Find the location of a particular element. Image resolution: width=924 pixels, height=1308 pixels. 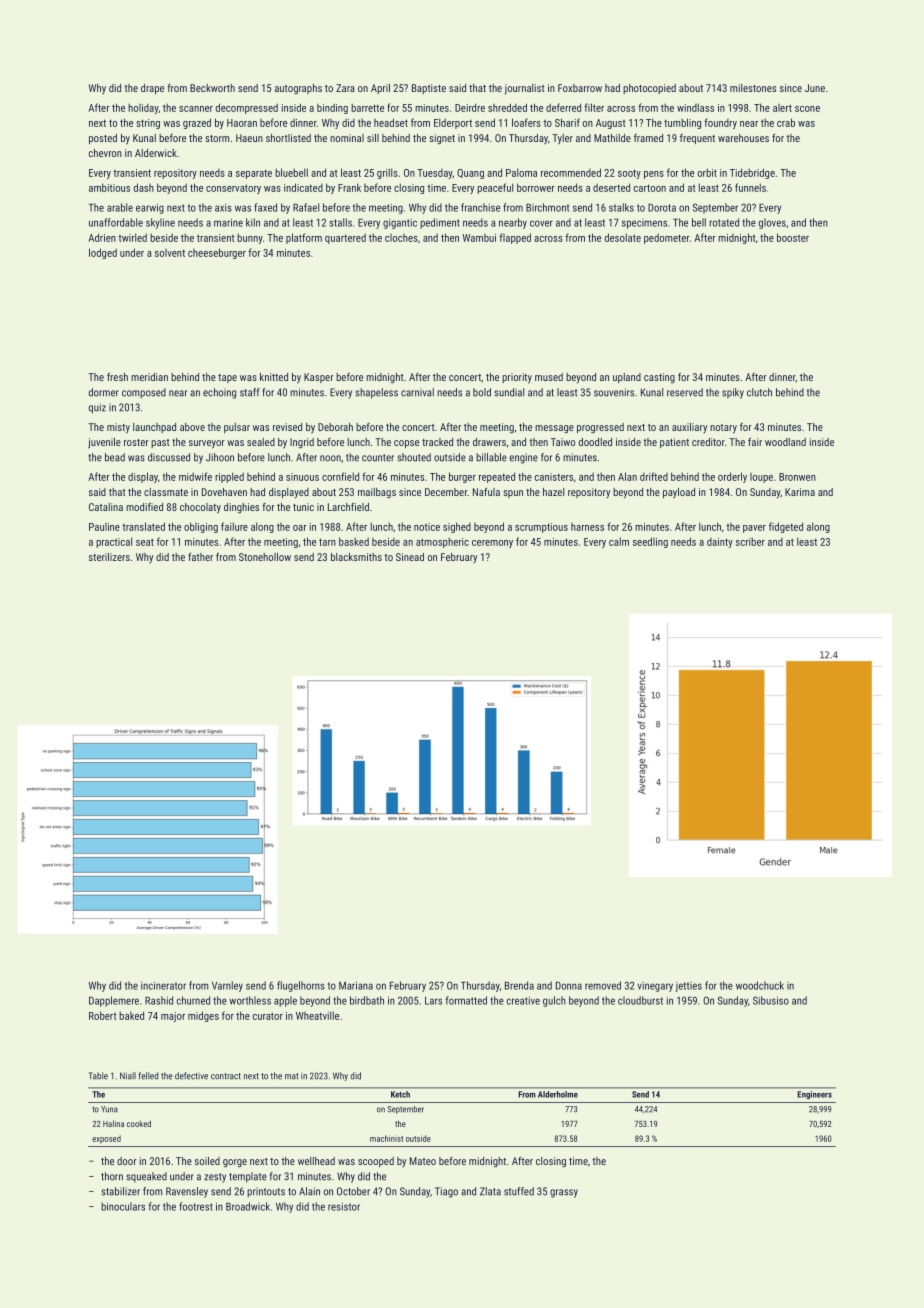

soiled is located at coordinates (207, 1161).
